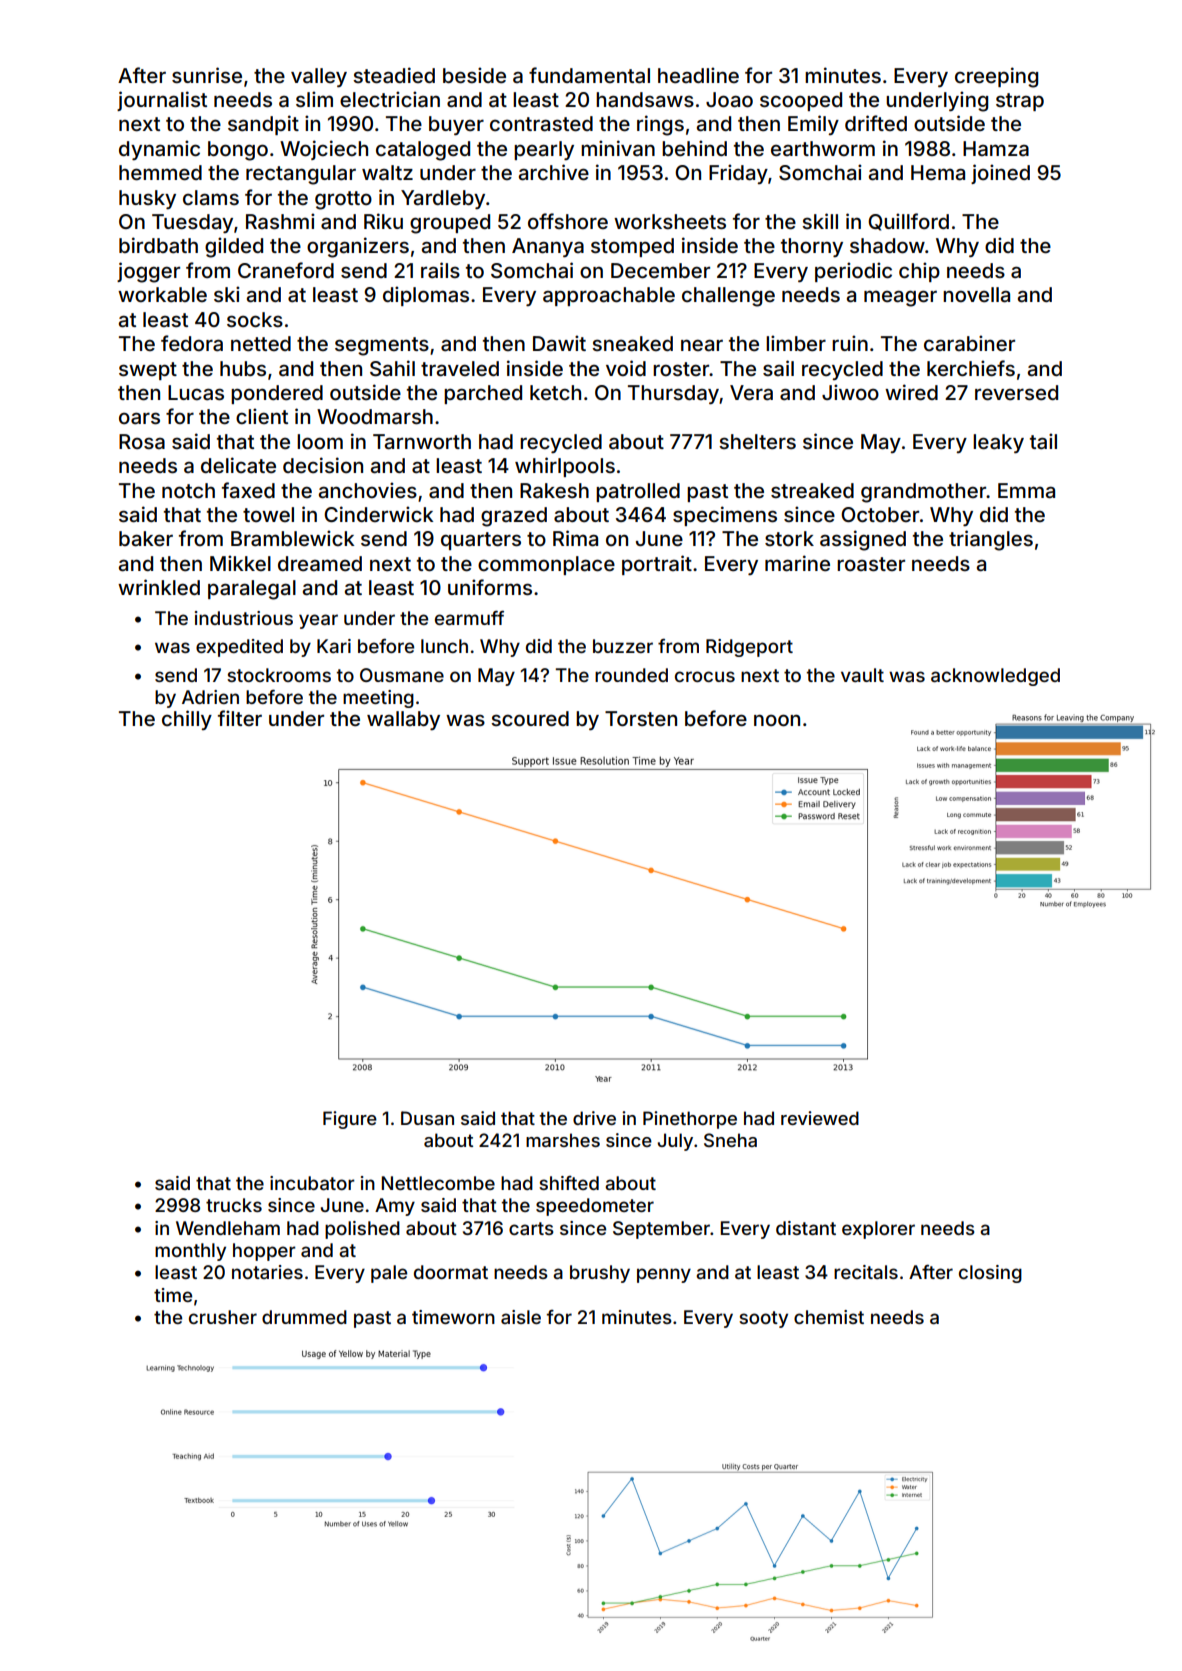  What do you see at coordinates (403, 720) in the screenshot?
I see `wallaby` at bounding box center [403, 720].
